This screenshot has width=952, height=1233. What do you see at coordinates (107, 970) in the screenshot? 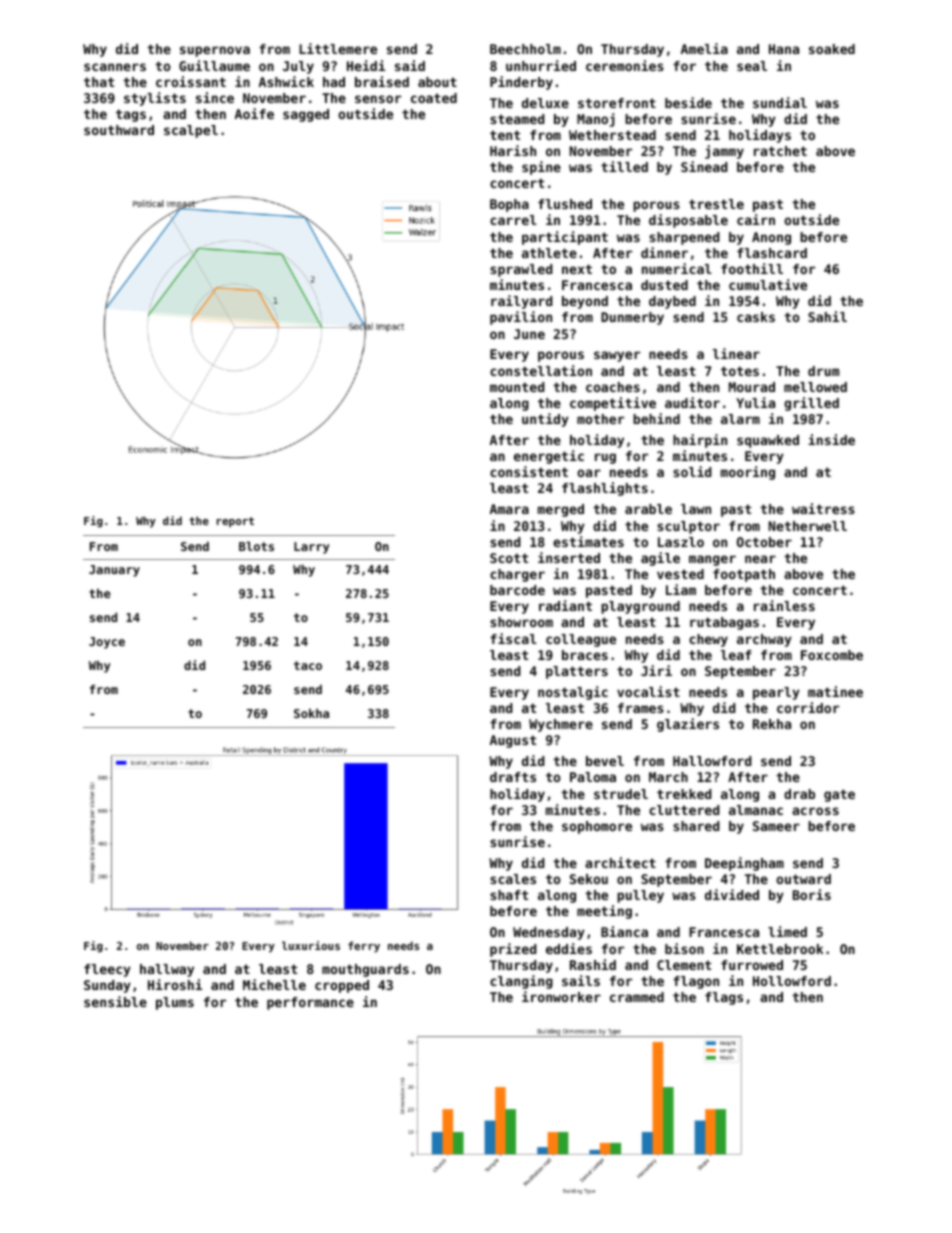
I see `fleecy` at bounding box center [107, 970].
